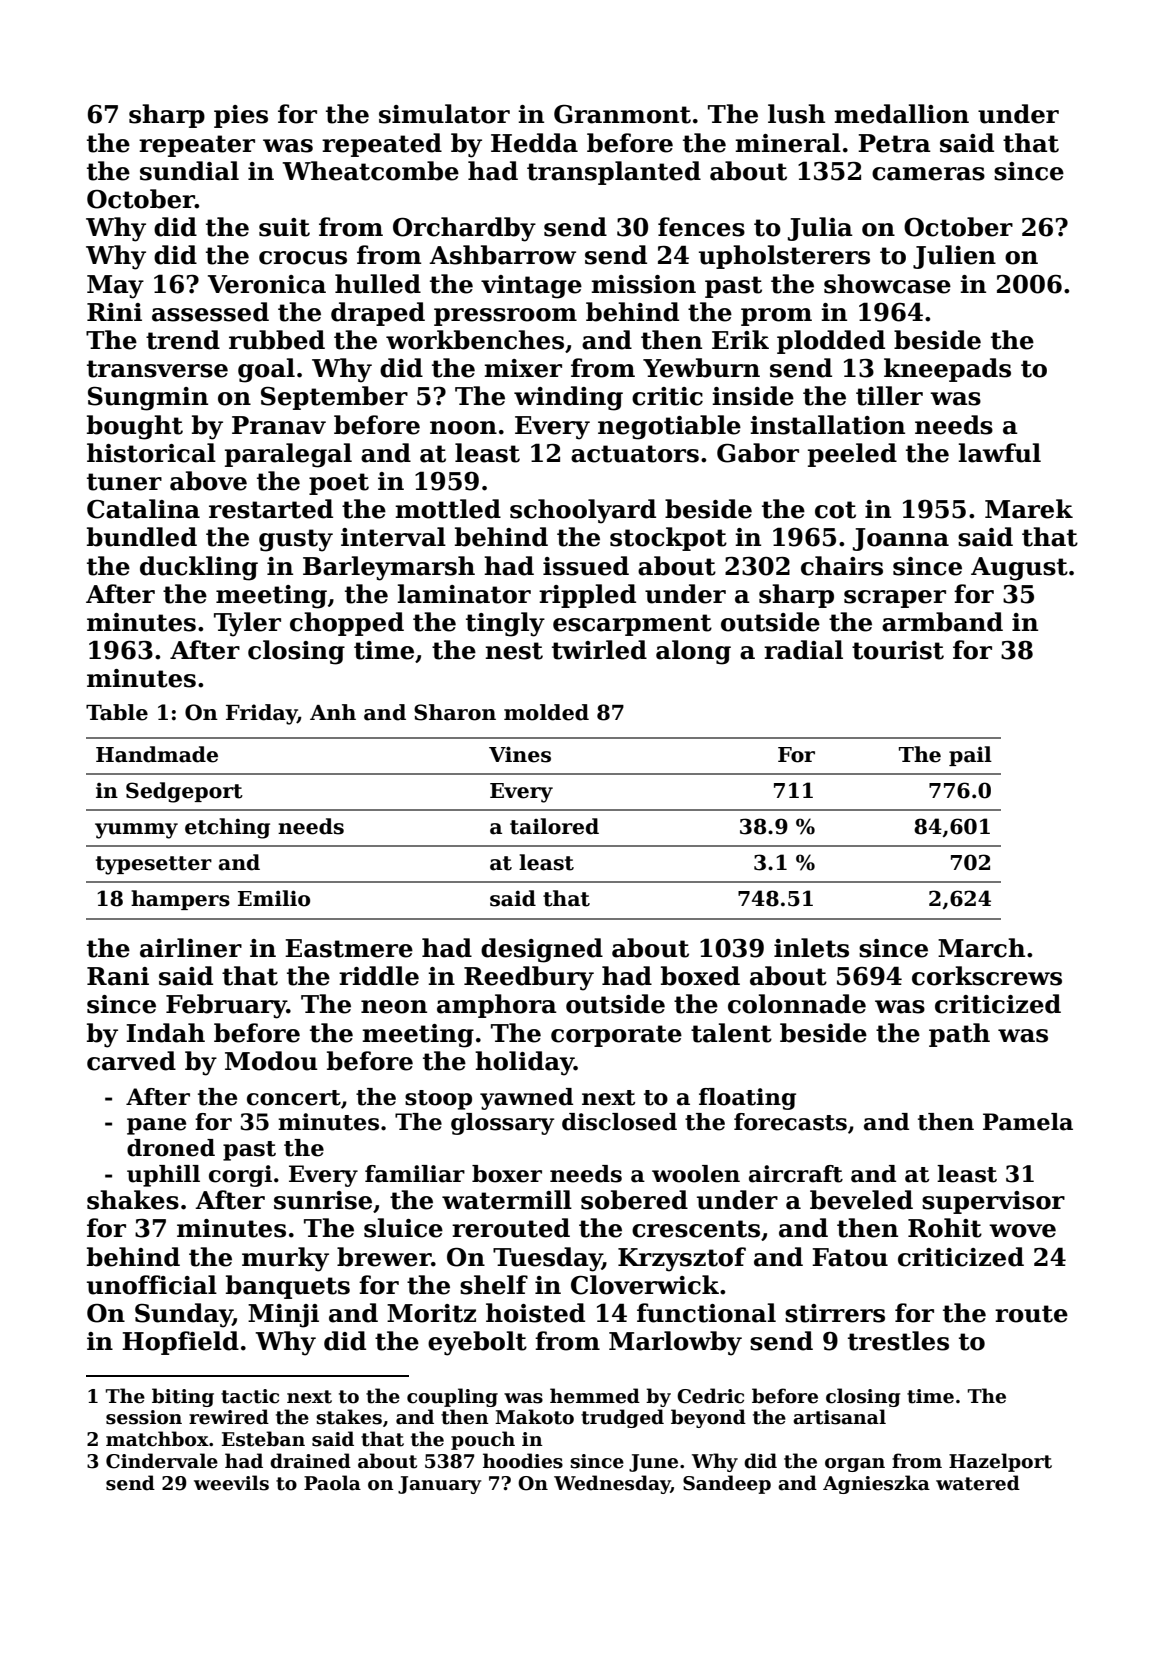 Image resolution: width=1165 pixels, height=1654 pixels. I want to click on Cindervale, so click(162, 1461).
